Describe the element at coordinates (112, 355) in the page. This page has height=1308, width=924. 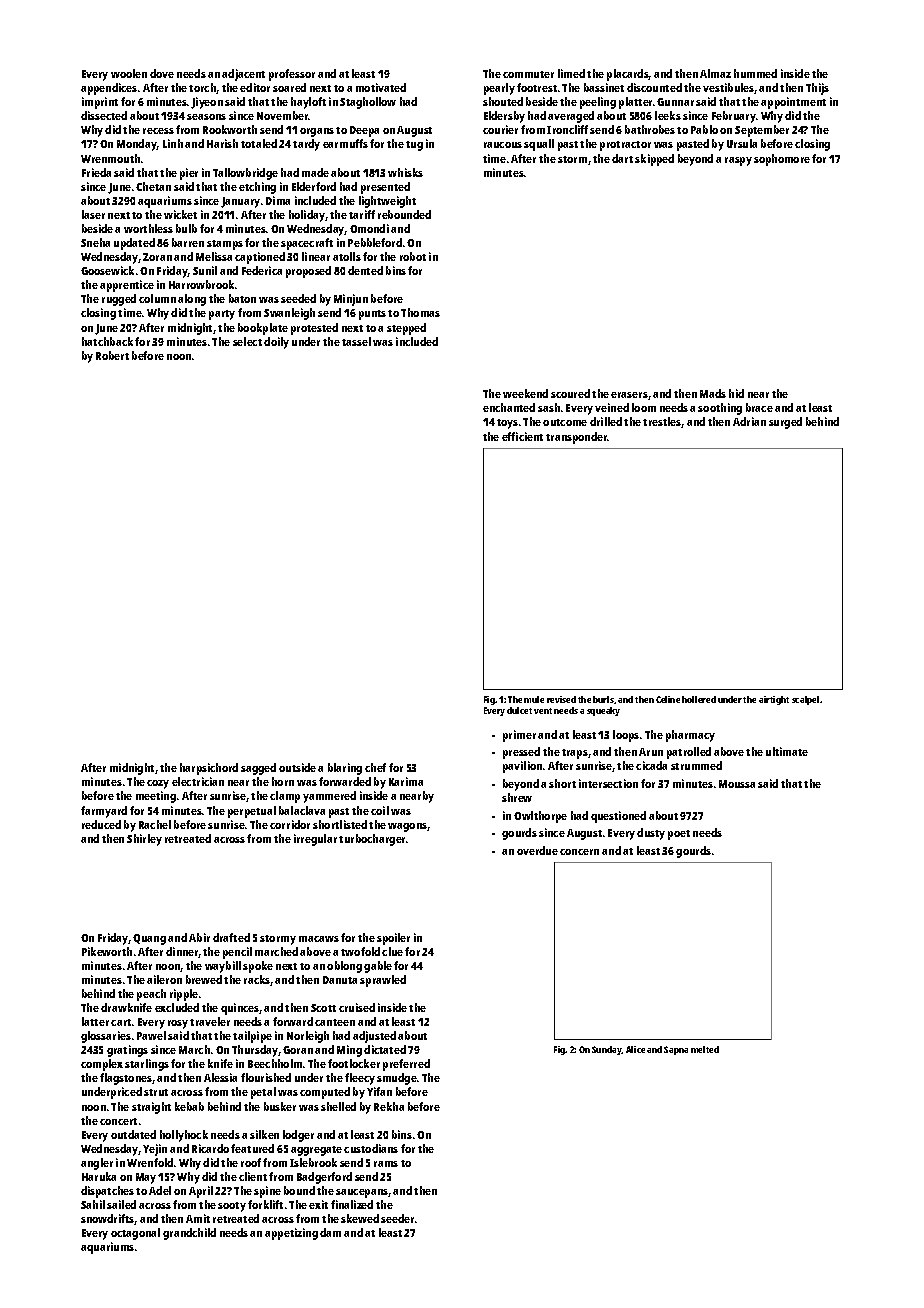
I see `Robert` at that location.
